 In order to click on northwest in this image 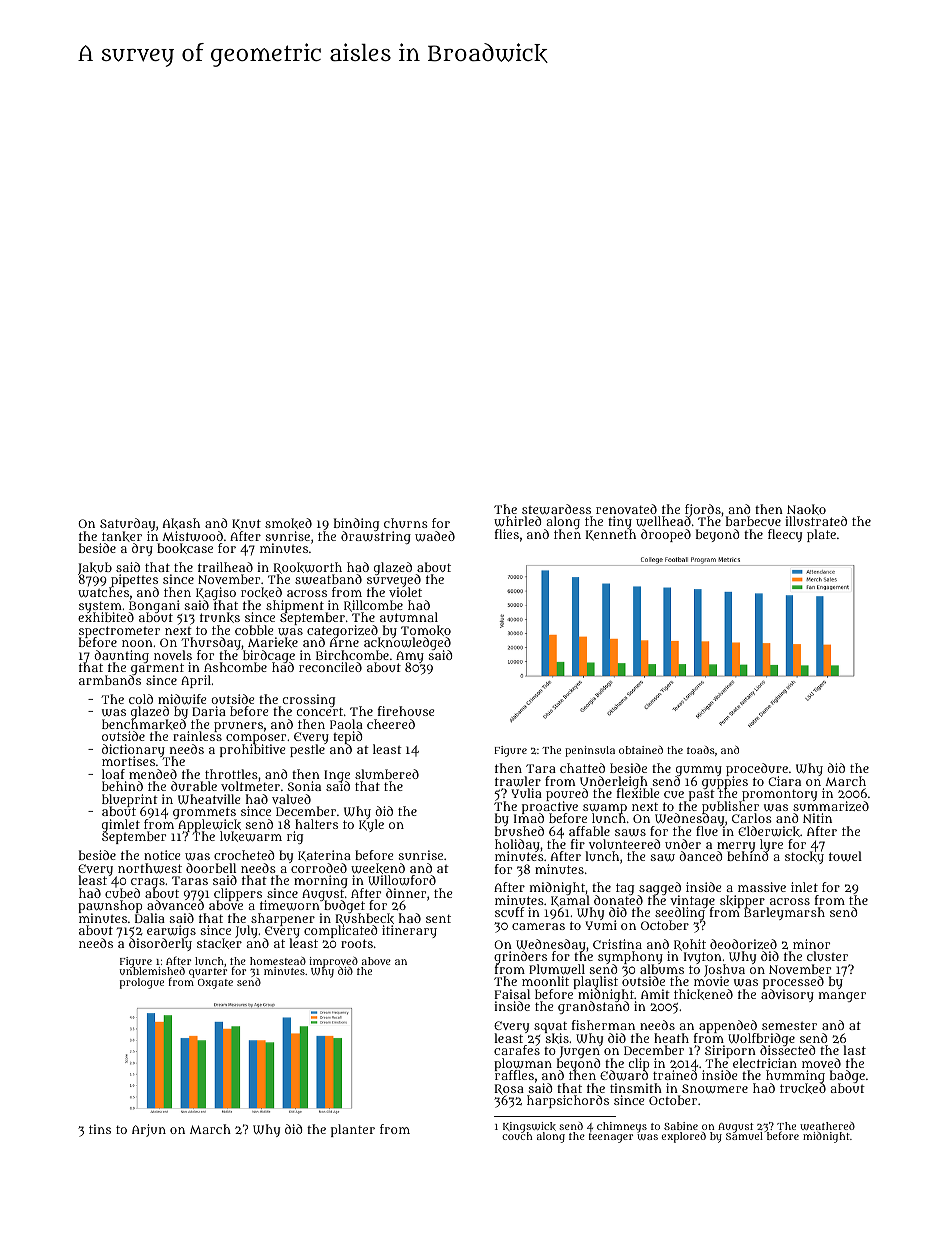, I will do `click(150, 868)`.
